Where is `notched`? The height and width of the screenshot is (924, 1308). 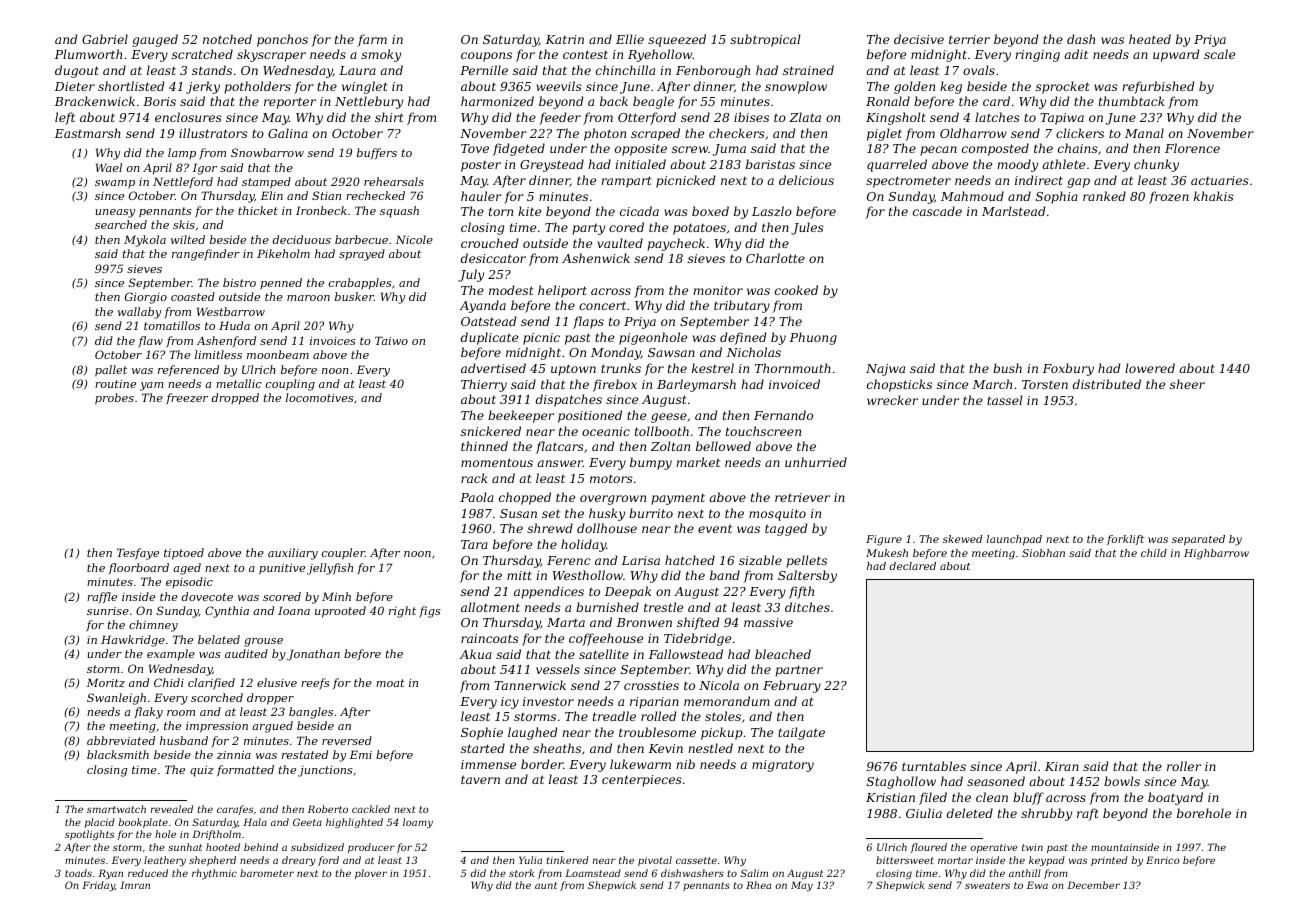 notched is located at coordinates (227, 39).
